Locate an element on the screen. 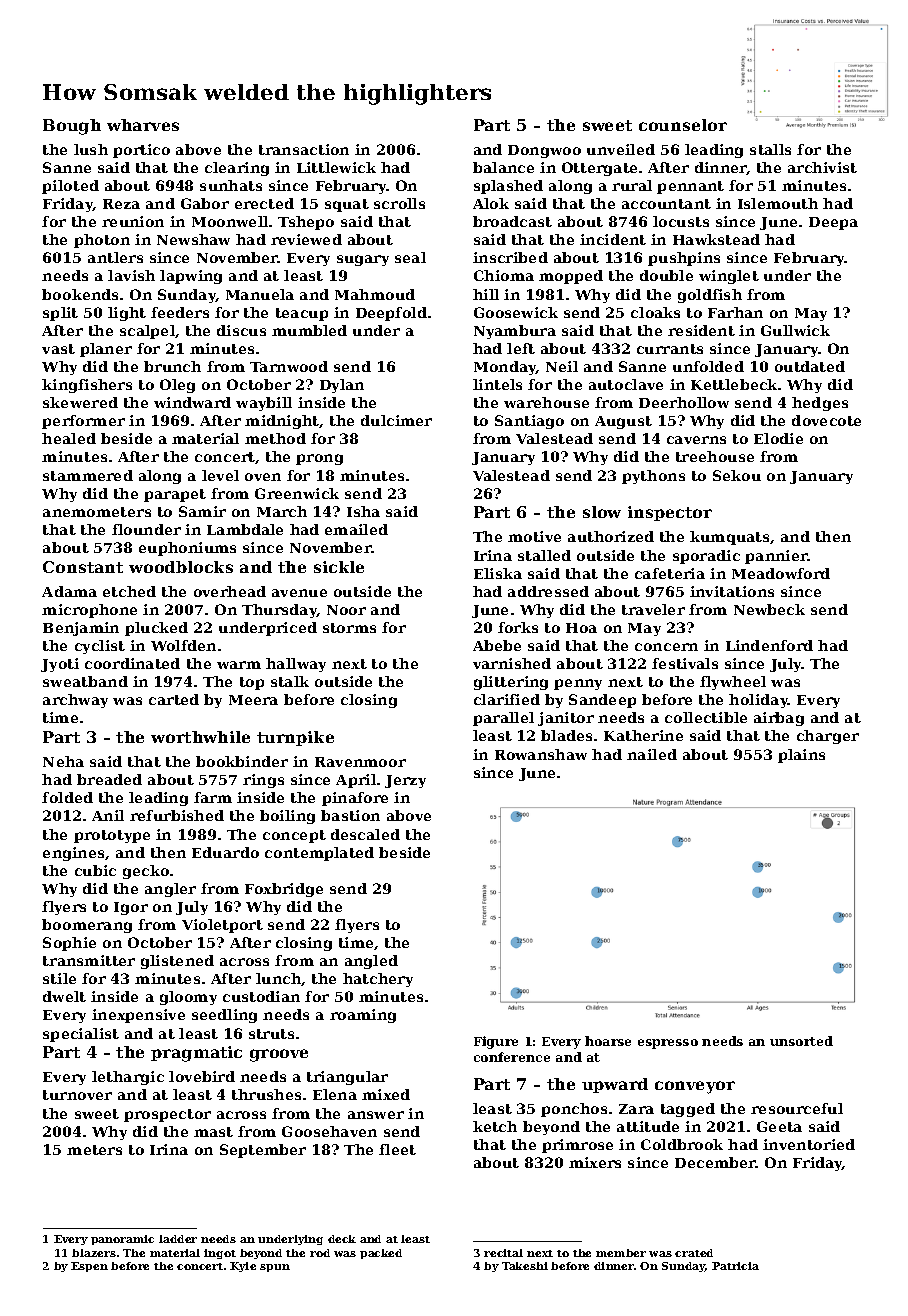 Image resolution: width=908 pixels, height=1316 pixels. Islemouth is located at coordinates (778, 203).
